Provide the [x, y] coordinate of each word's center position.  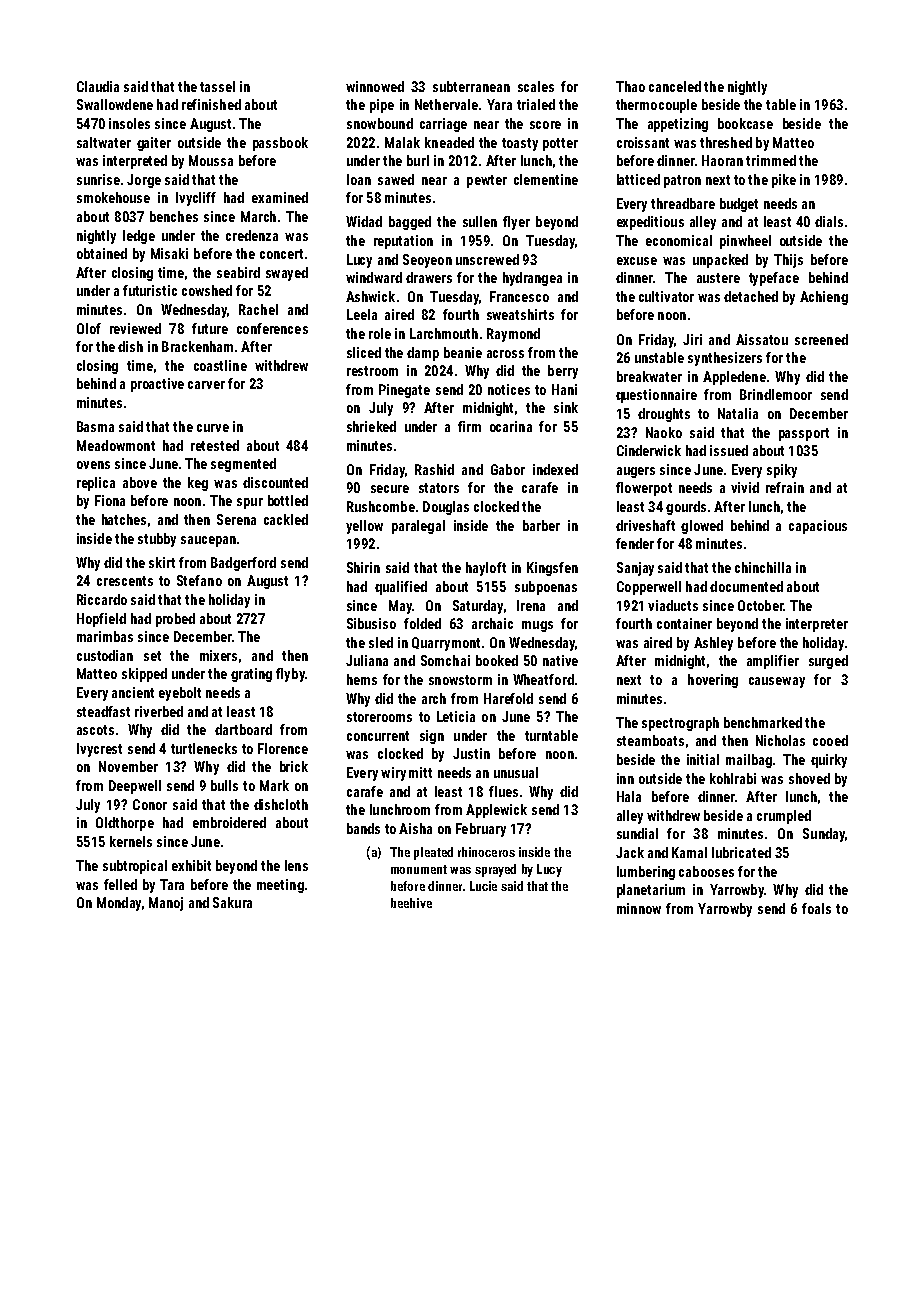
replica [96, 484]
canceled [675, 86]
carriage [443, 125]
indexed [555, 469]
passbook [280, 144]
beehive [411, 903]
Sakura [232, 902]
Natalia [738, 413]
